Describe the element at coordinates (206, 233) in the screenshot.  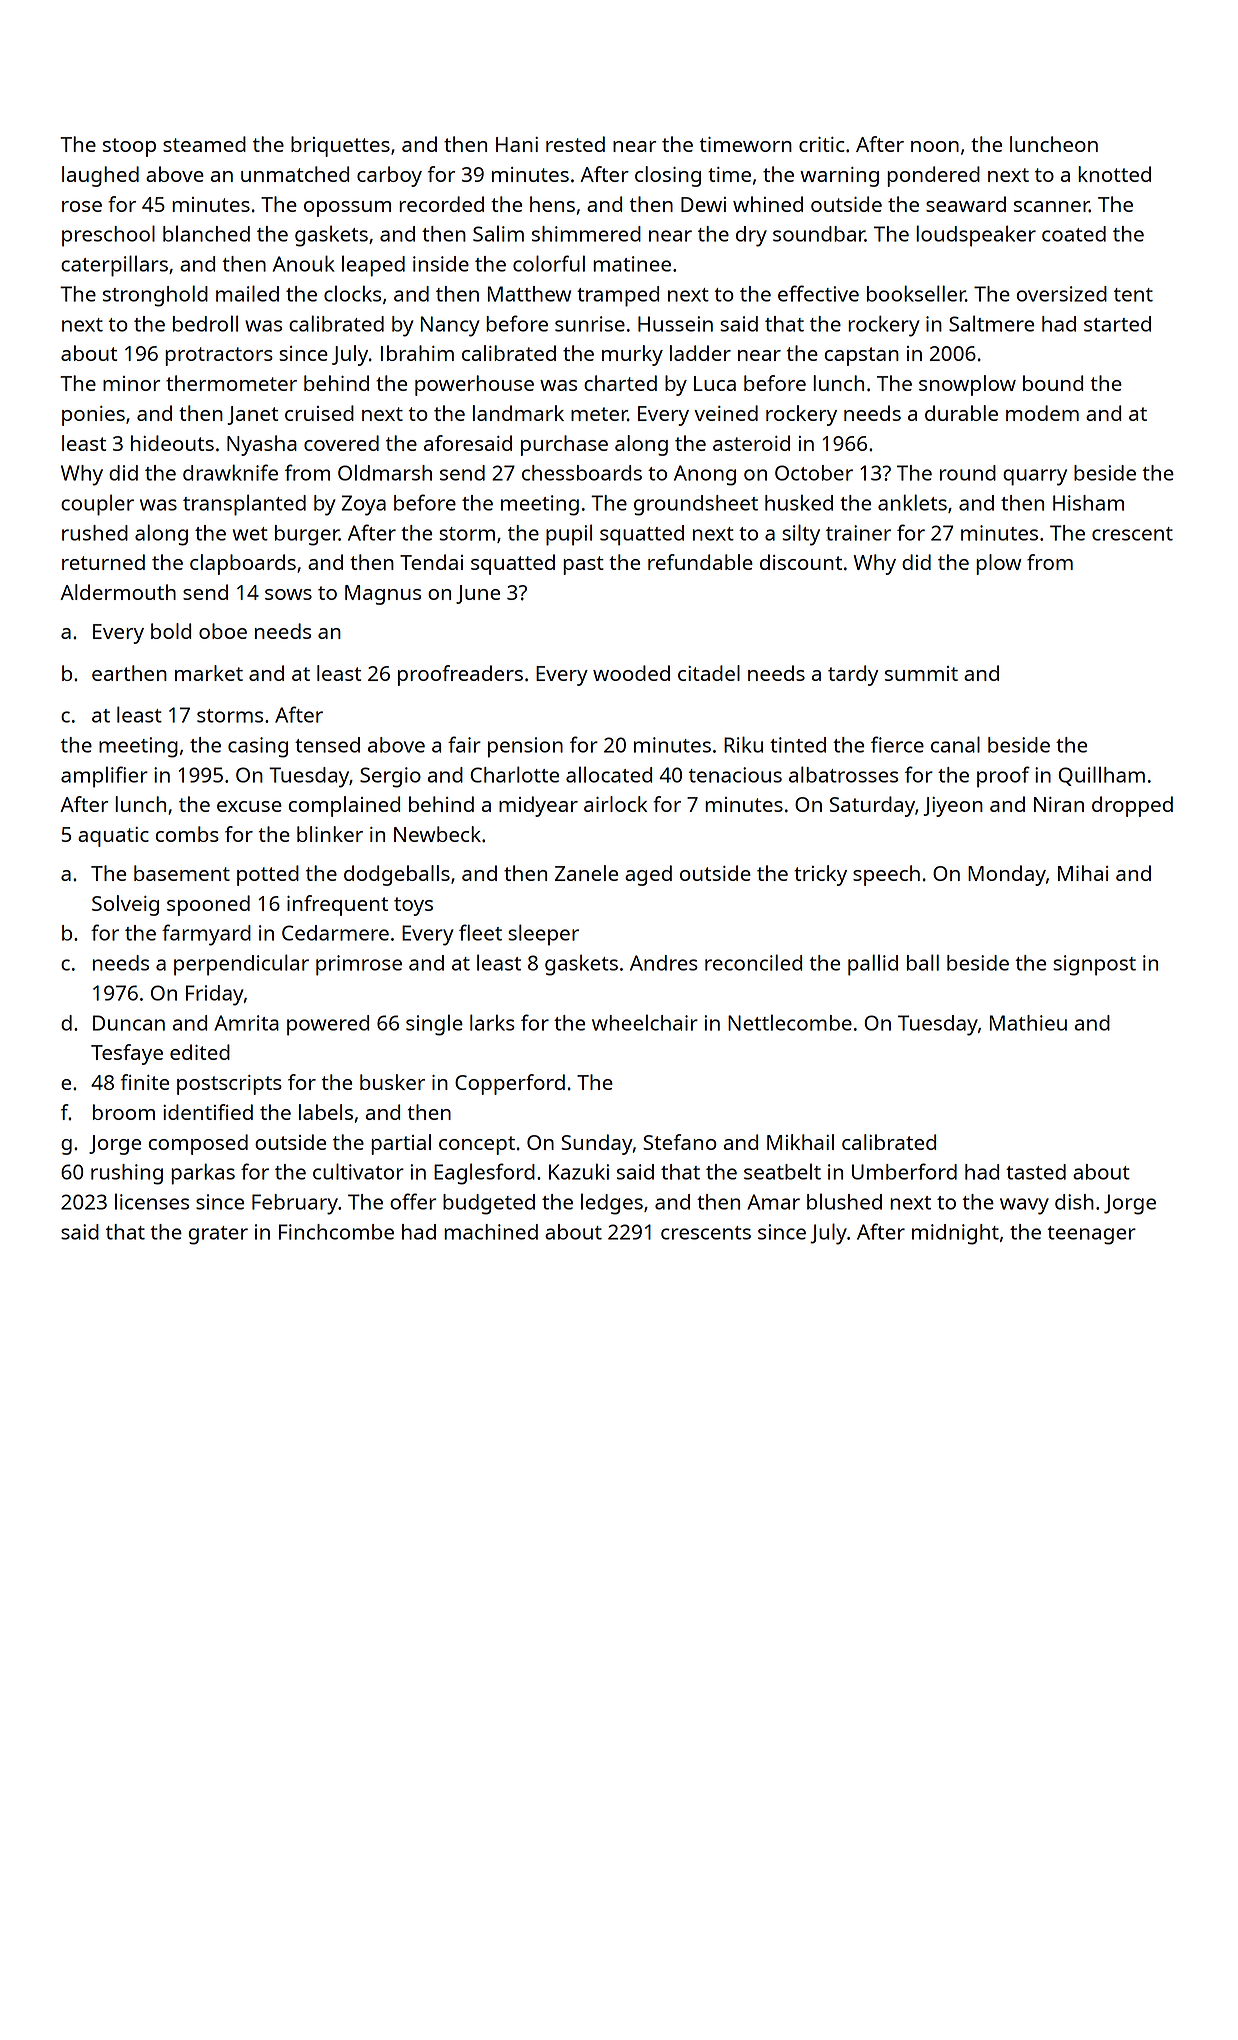
I see `blanched` at that location.
